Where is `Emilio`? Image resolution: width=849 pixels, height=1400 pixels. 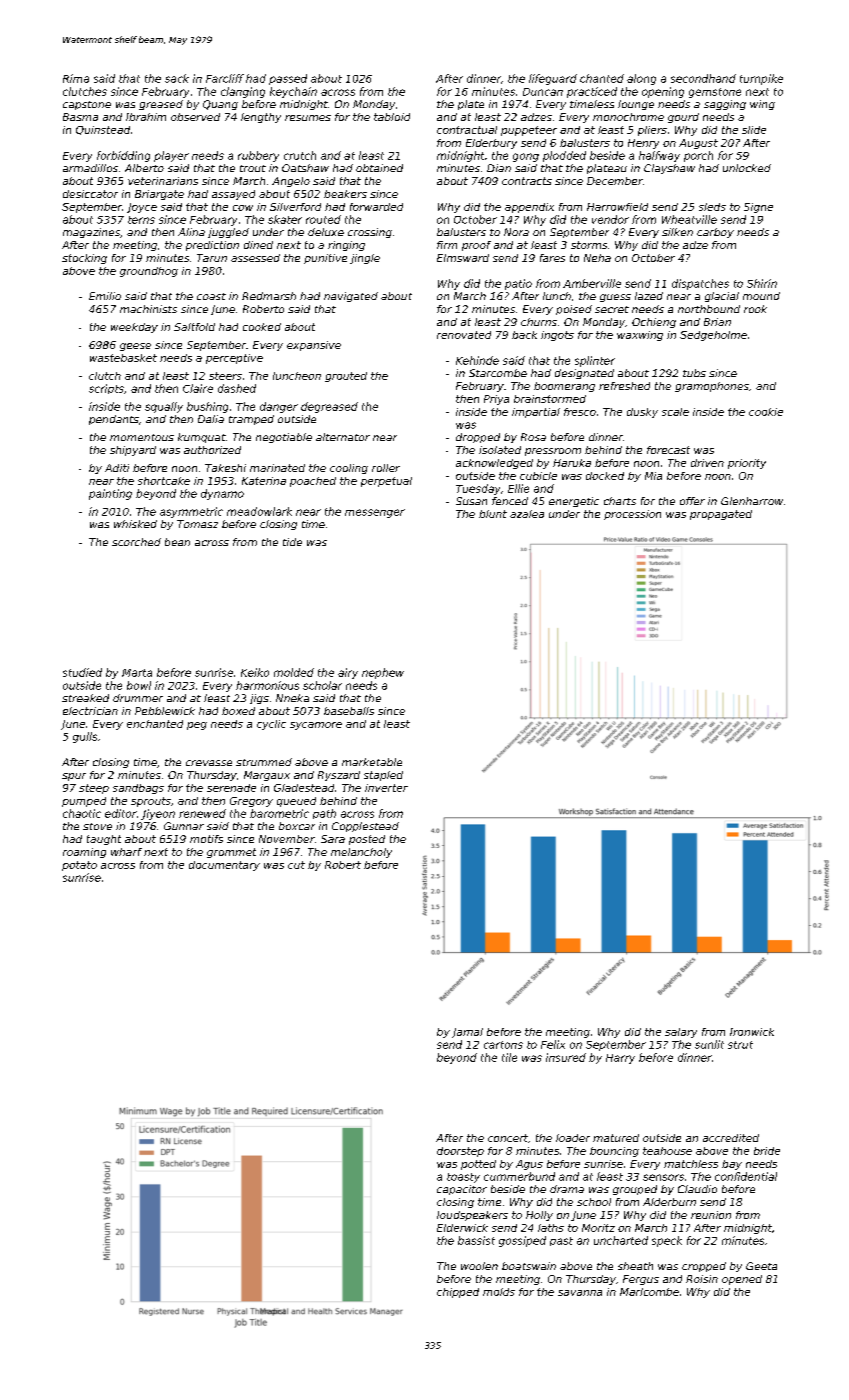 Emilio is located at coordinates (105, 296).
